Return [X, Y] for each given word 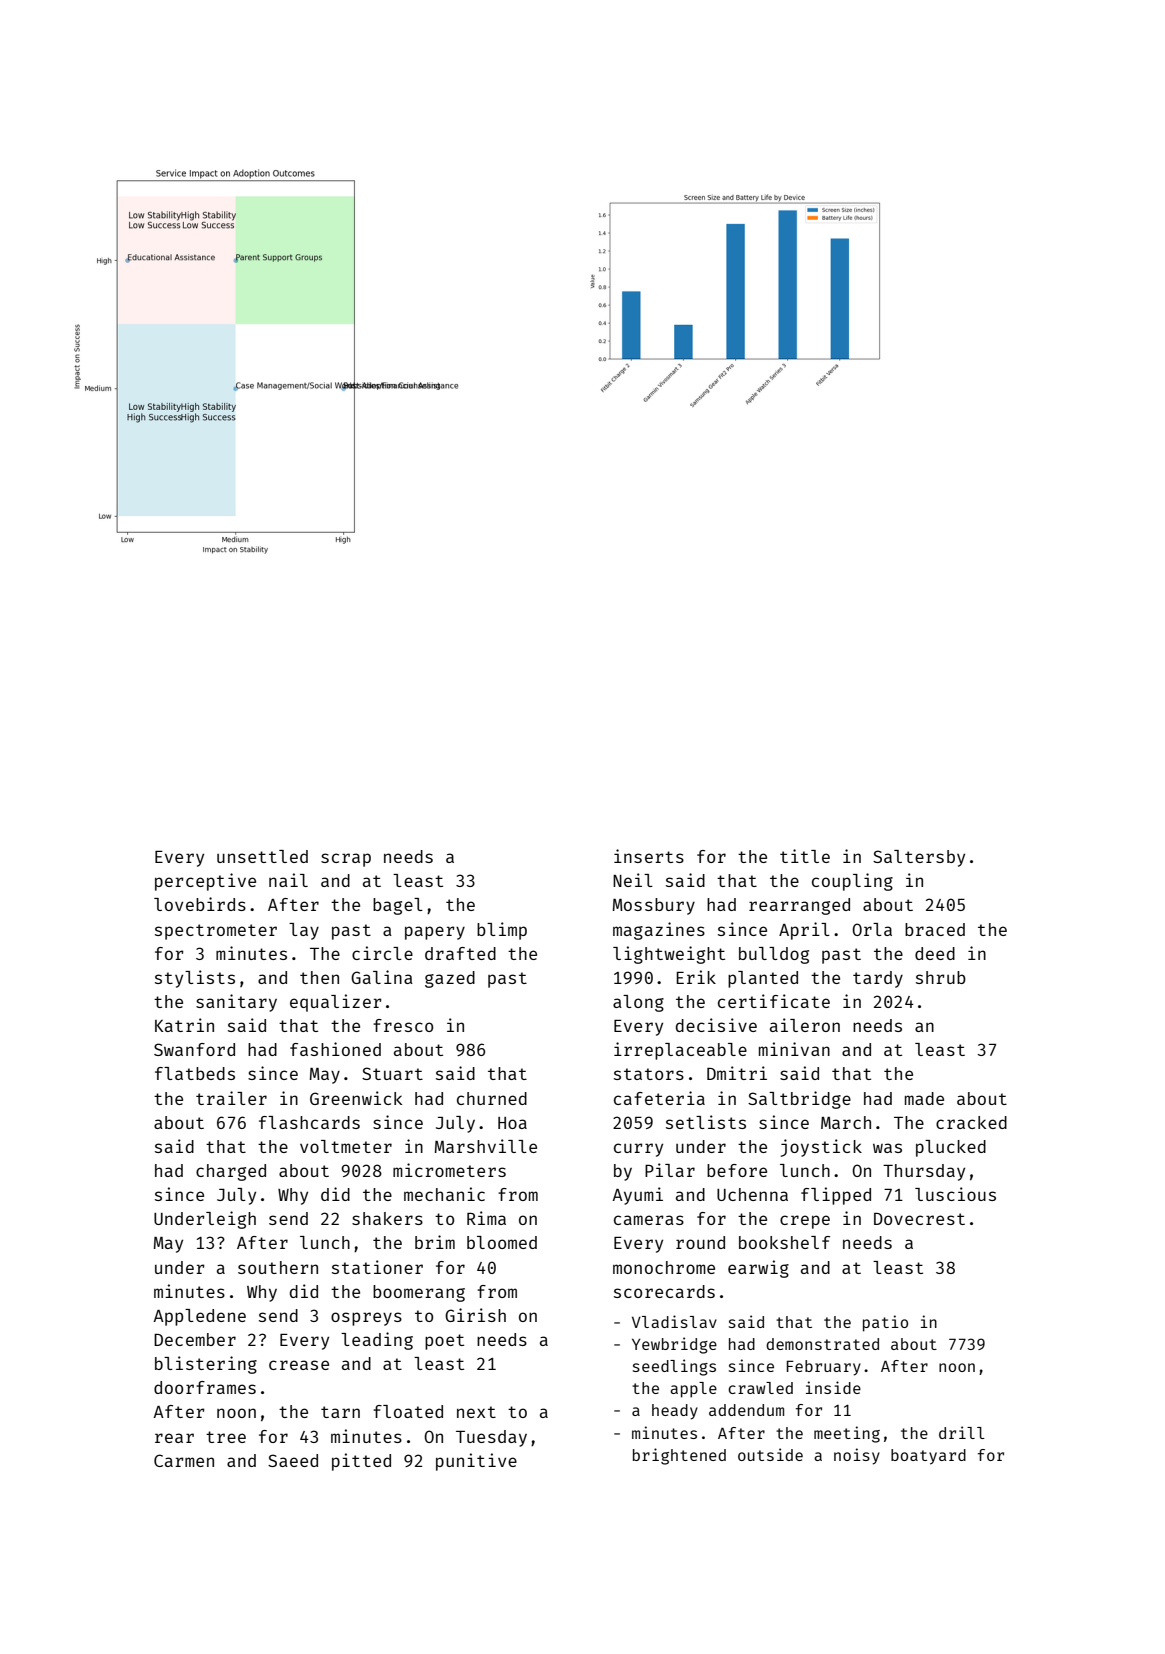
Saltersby [919, 858]
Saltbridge [799, 1100]
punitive [476, 1462]
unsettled [262, 856]
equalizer [336, 1003]
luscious [955, 1194]
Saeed [293, 1460]
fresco [403, 1025]
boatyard [928, 1457]
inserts [649, 856]
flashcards [309, 1122]
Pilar [670, 1170]
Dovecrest [919, 1219]
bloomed [502, 1242]
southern [278, 1267]
